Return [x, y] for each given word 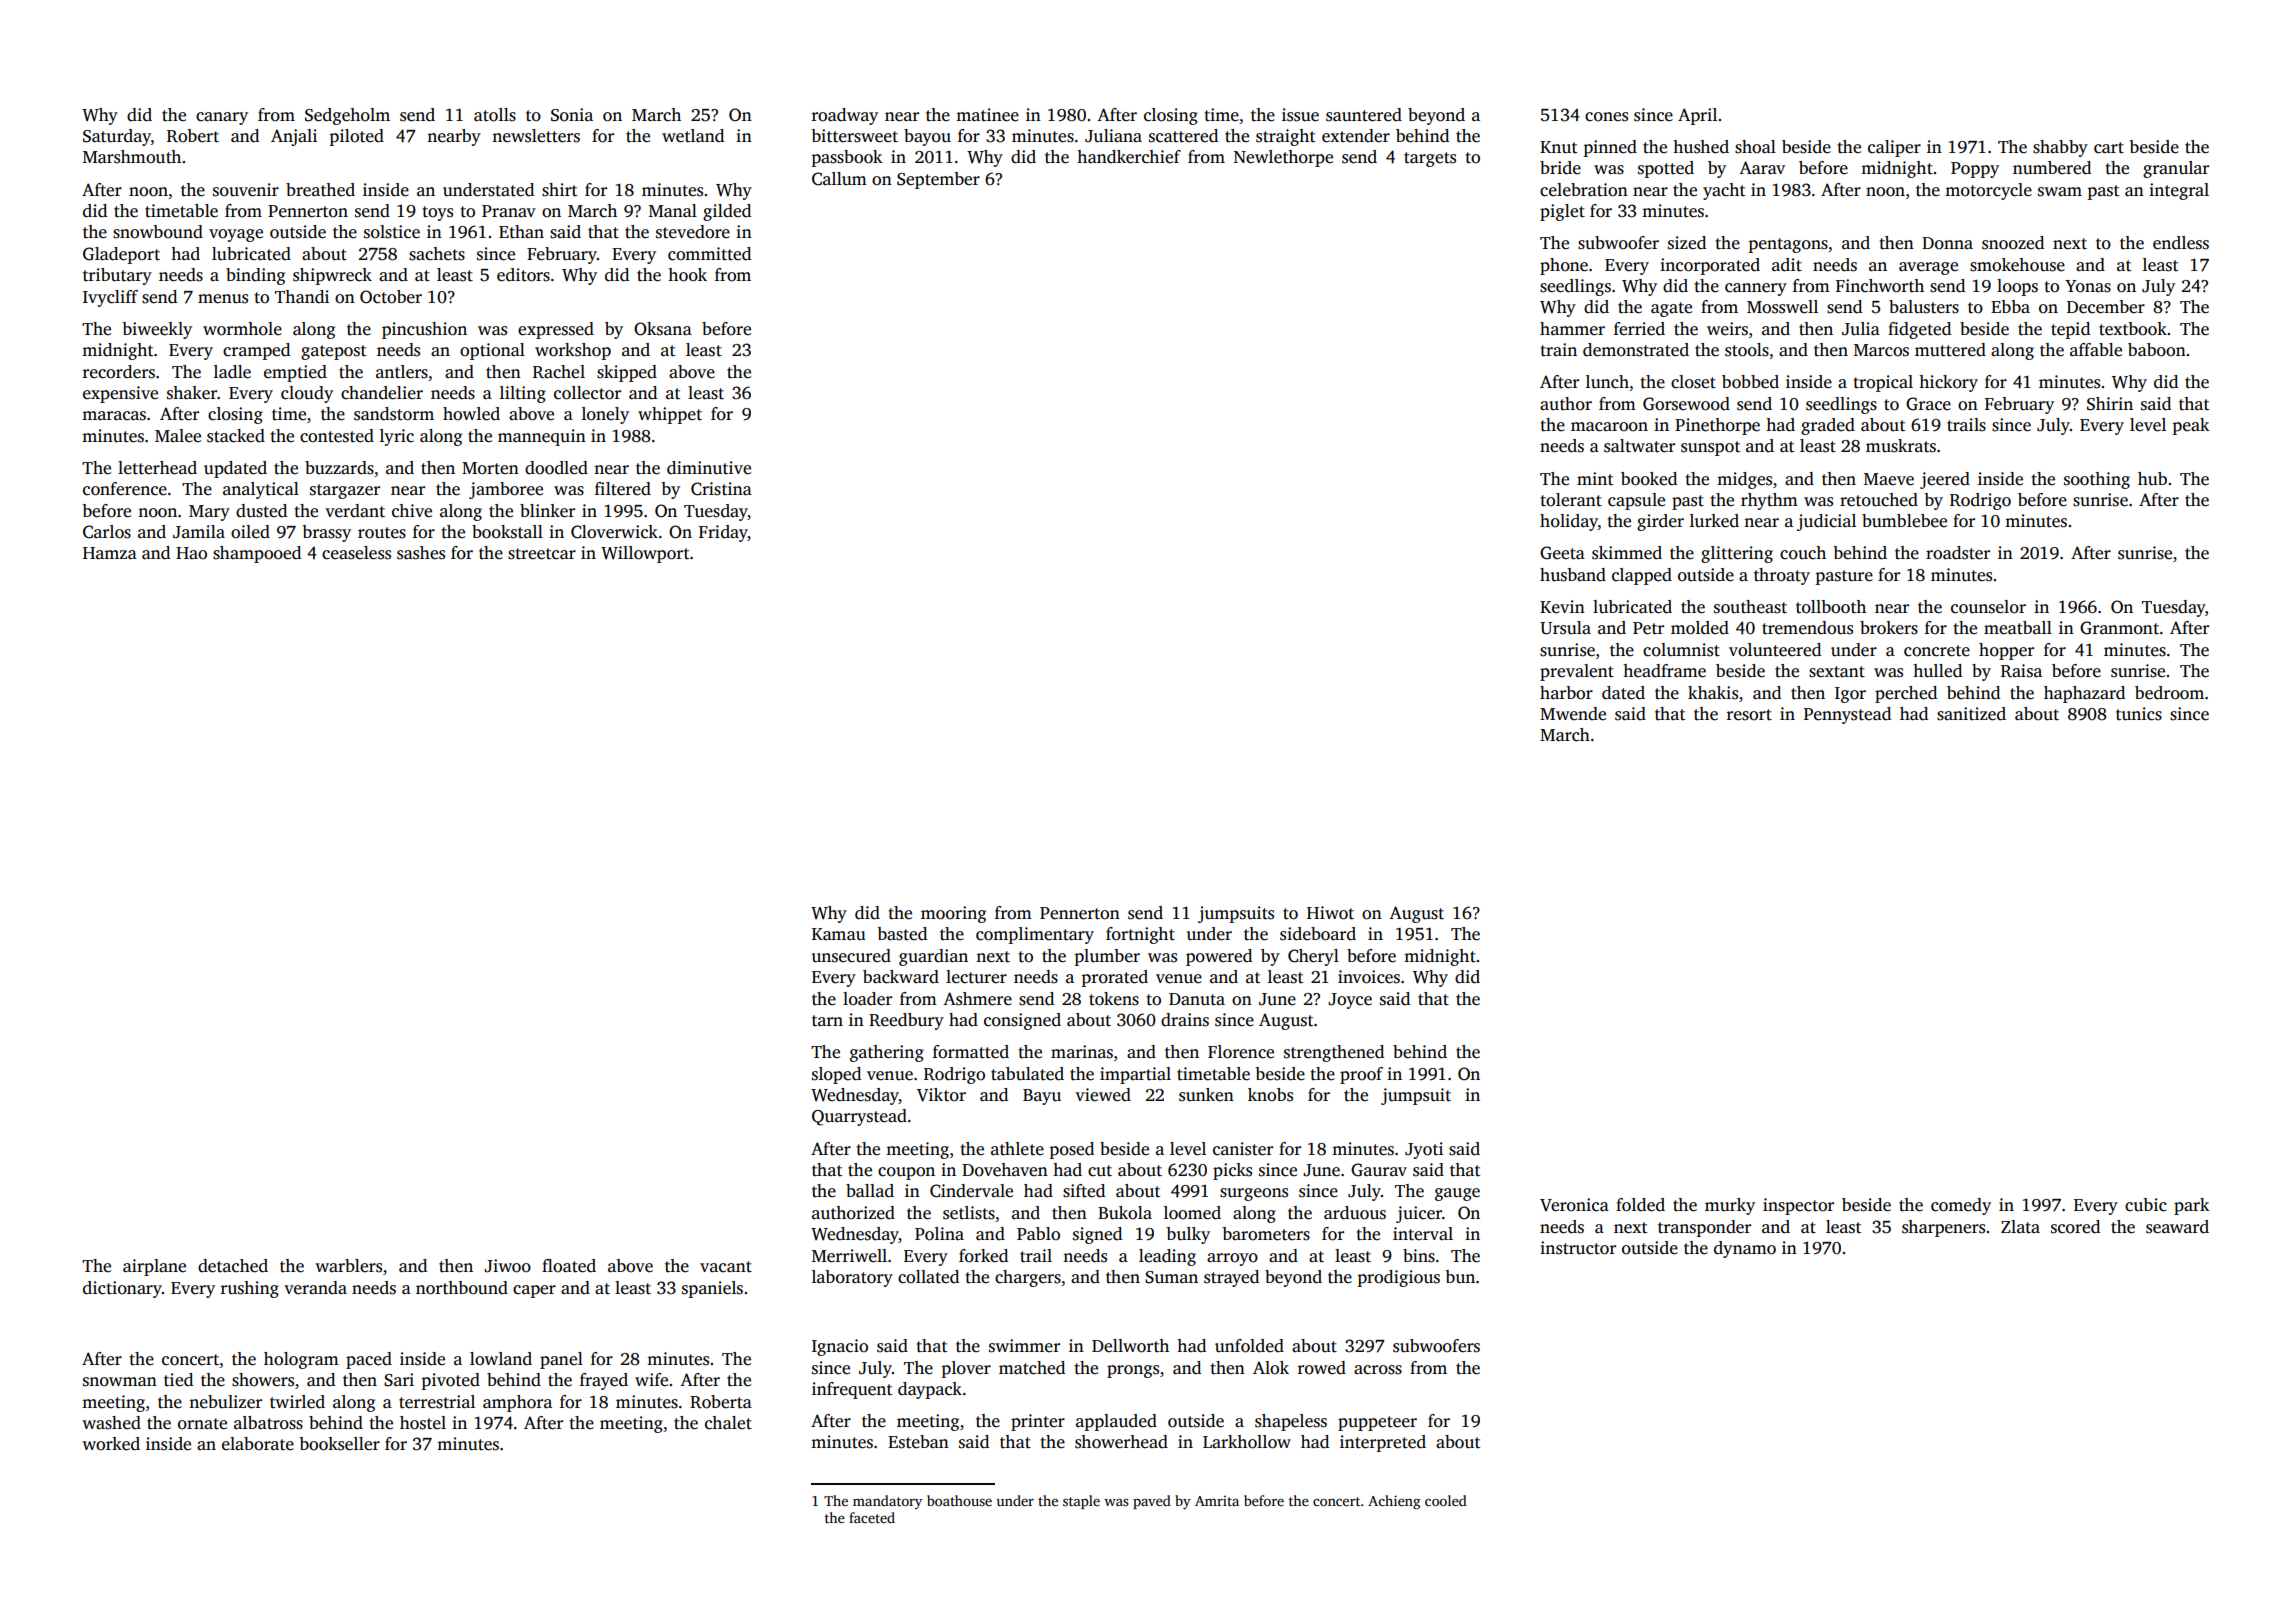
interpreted [1383, 1443]
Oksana [663, 329]
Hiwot [1330, 913]
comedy [1961, 1206]
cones [1606, 117]
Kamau [839, 934]
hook [687, 275]
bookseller [339, 1444]
